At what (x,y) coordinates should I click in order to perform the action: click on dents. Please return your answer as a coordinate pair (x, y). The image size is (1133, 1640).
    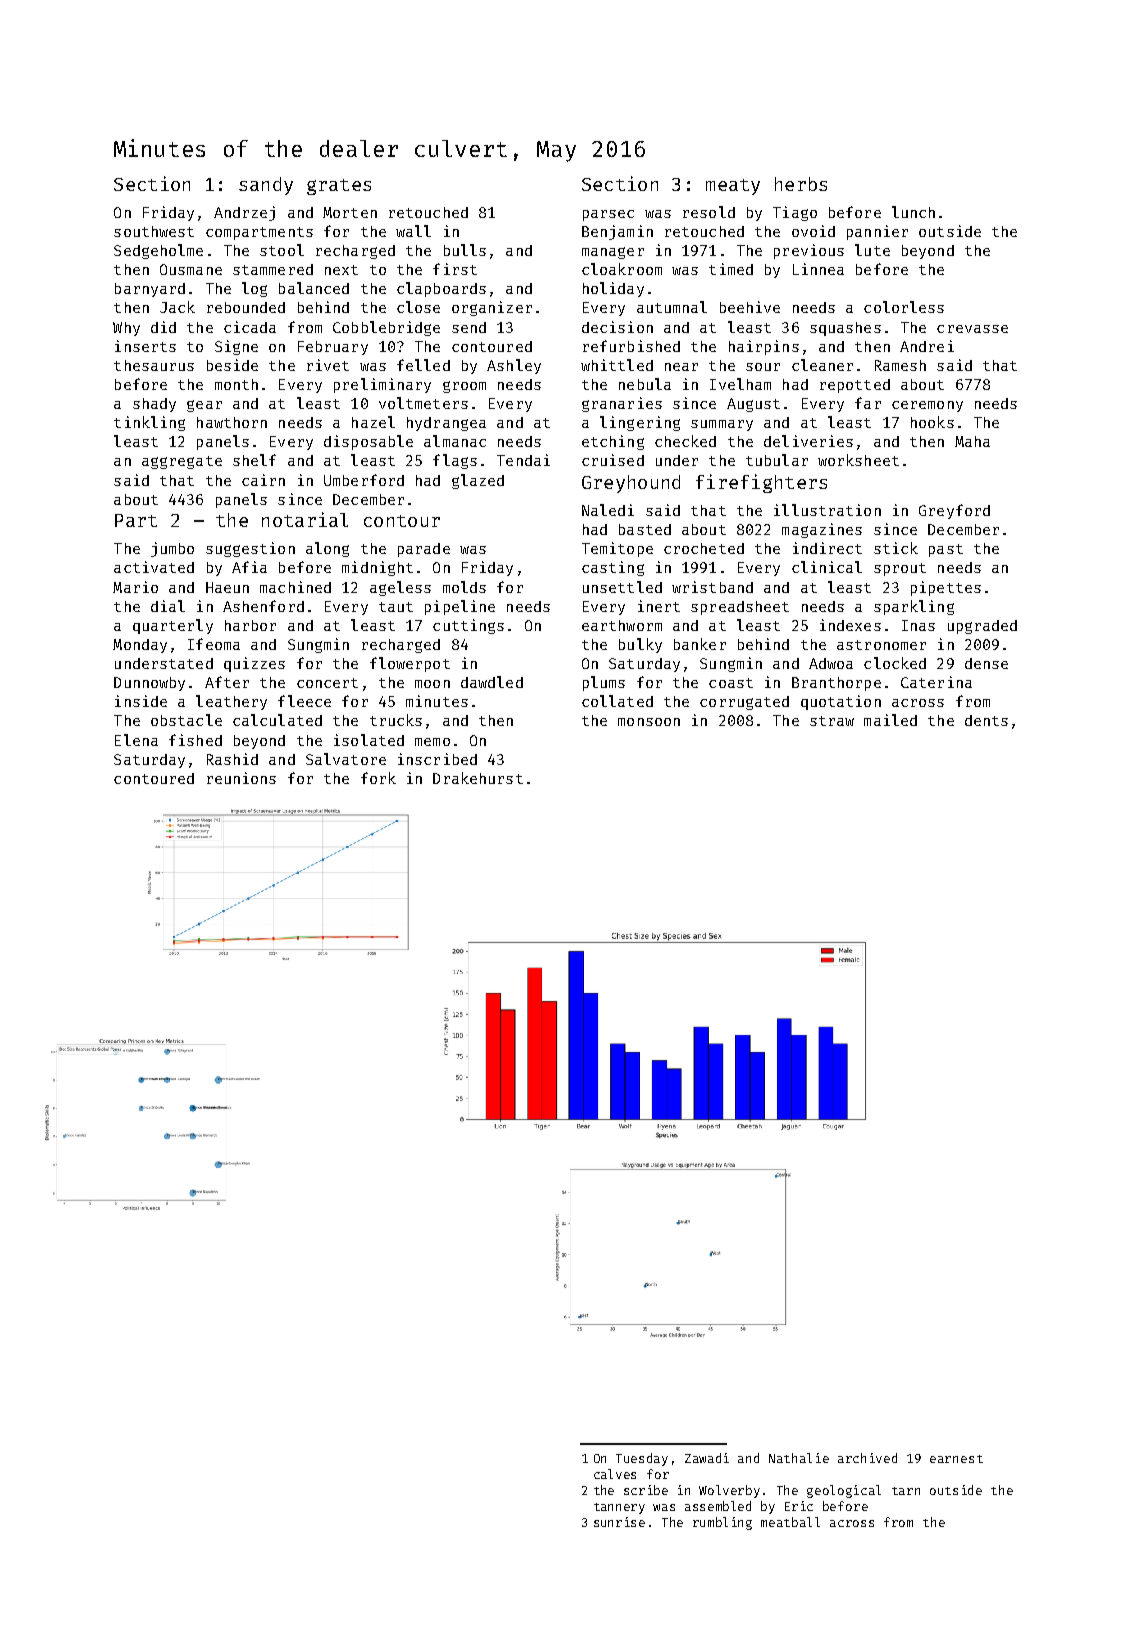
    Looking at the image, I should click on (986, 720).
